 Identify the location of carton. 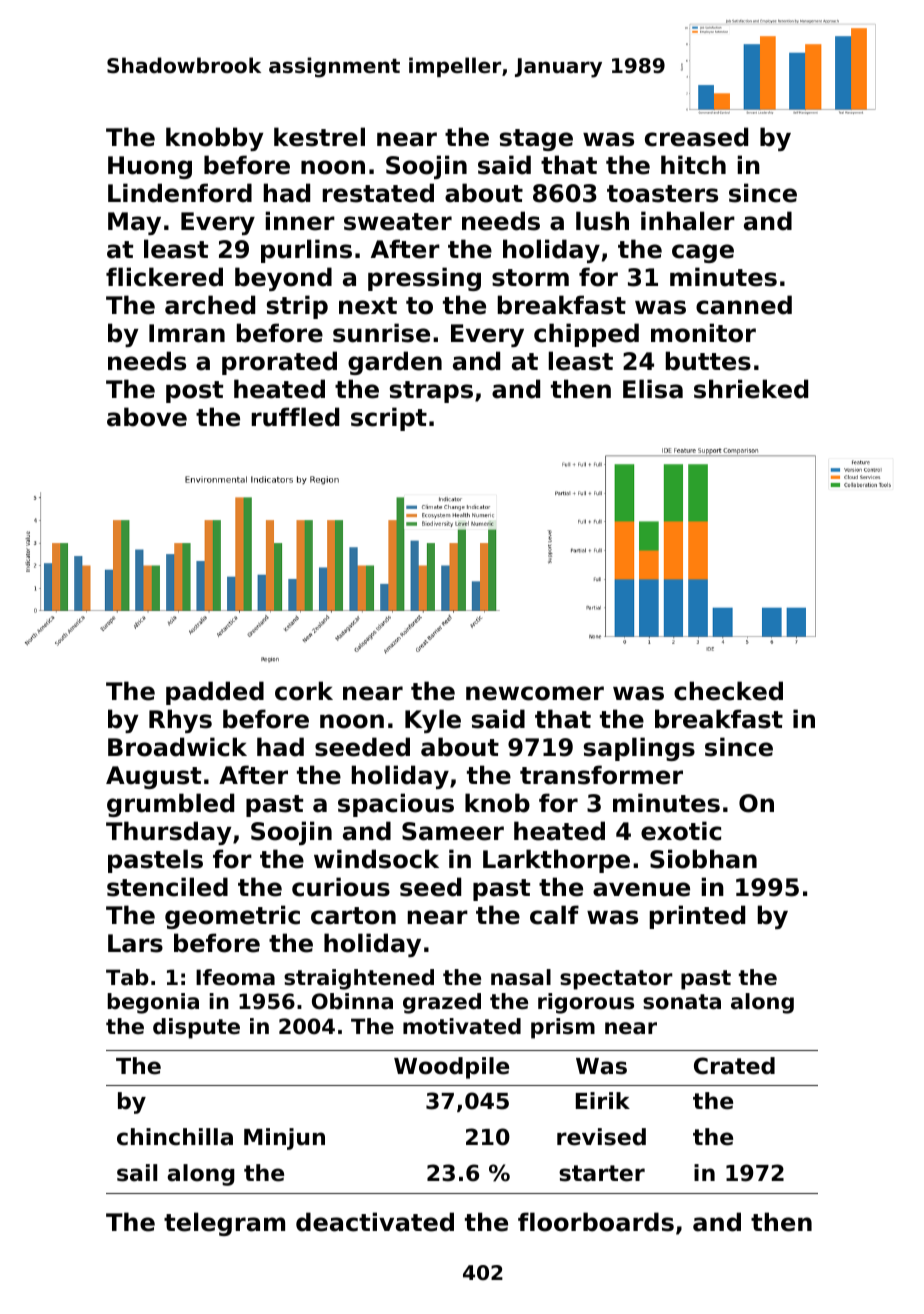
(353, 916).
